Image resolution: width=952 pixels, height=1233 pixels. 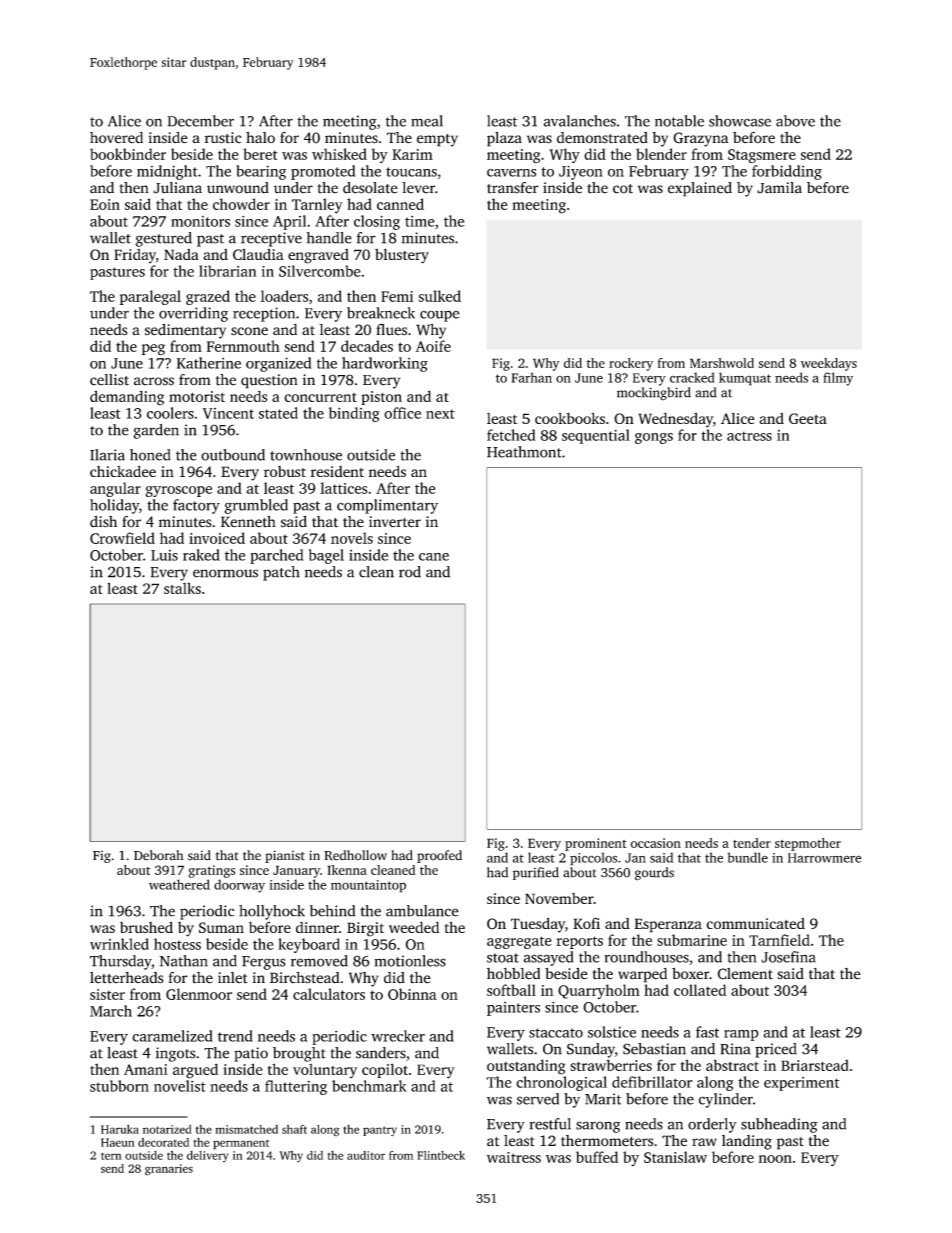 I want to click on avalanches, so click(x=579, y=121).
